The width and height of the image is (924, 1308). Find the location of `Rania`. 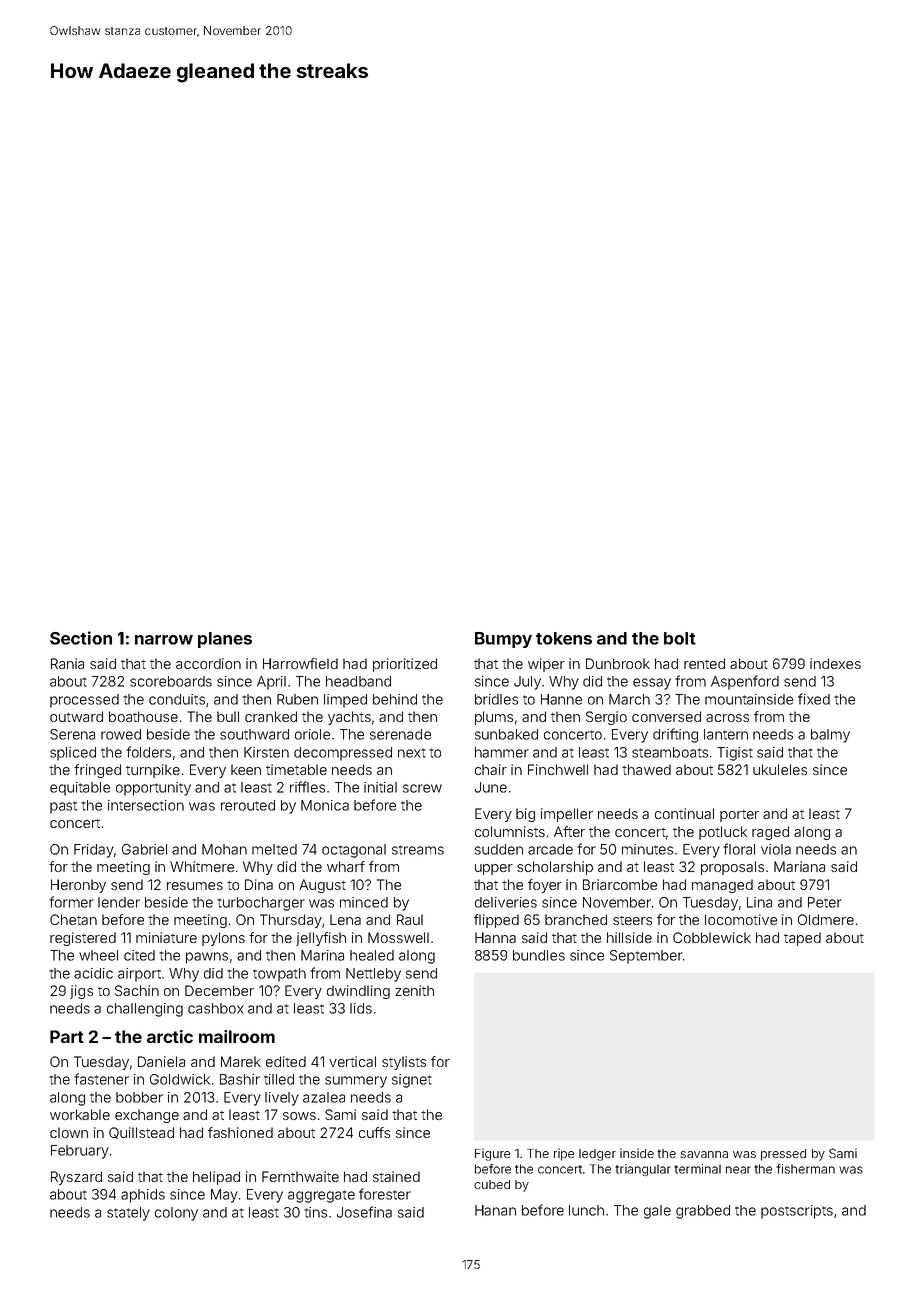

Rania is located at coordinates (67, 663).
